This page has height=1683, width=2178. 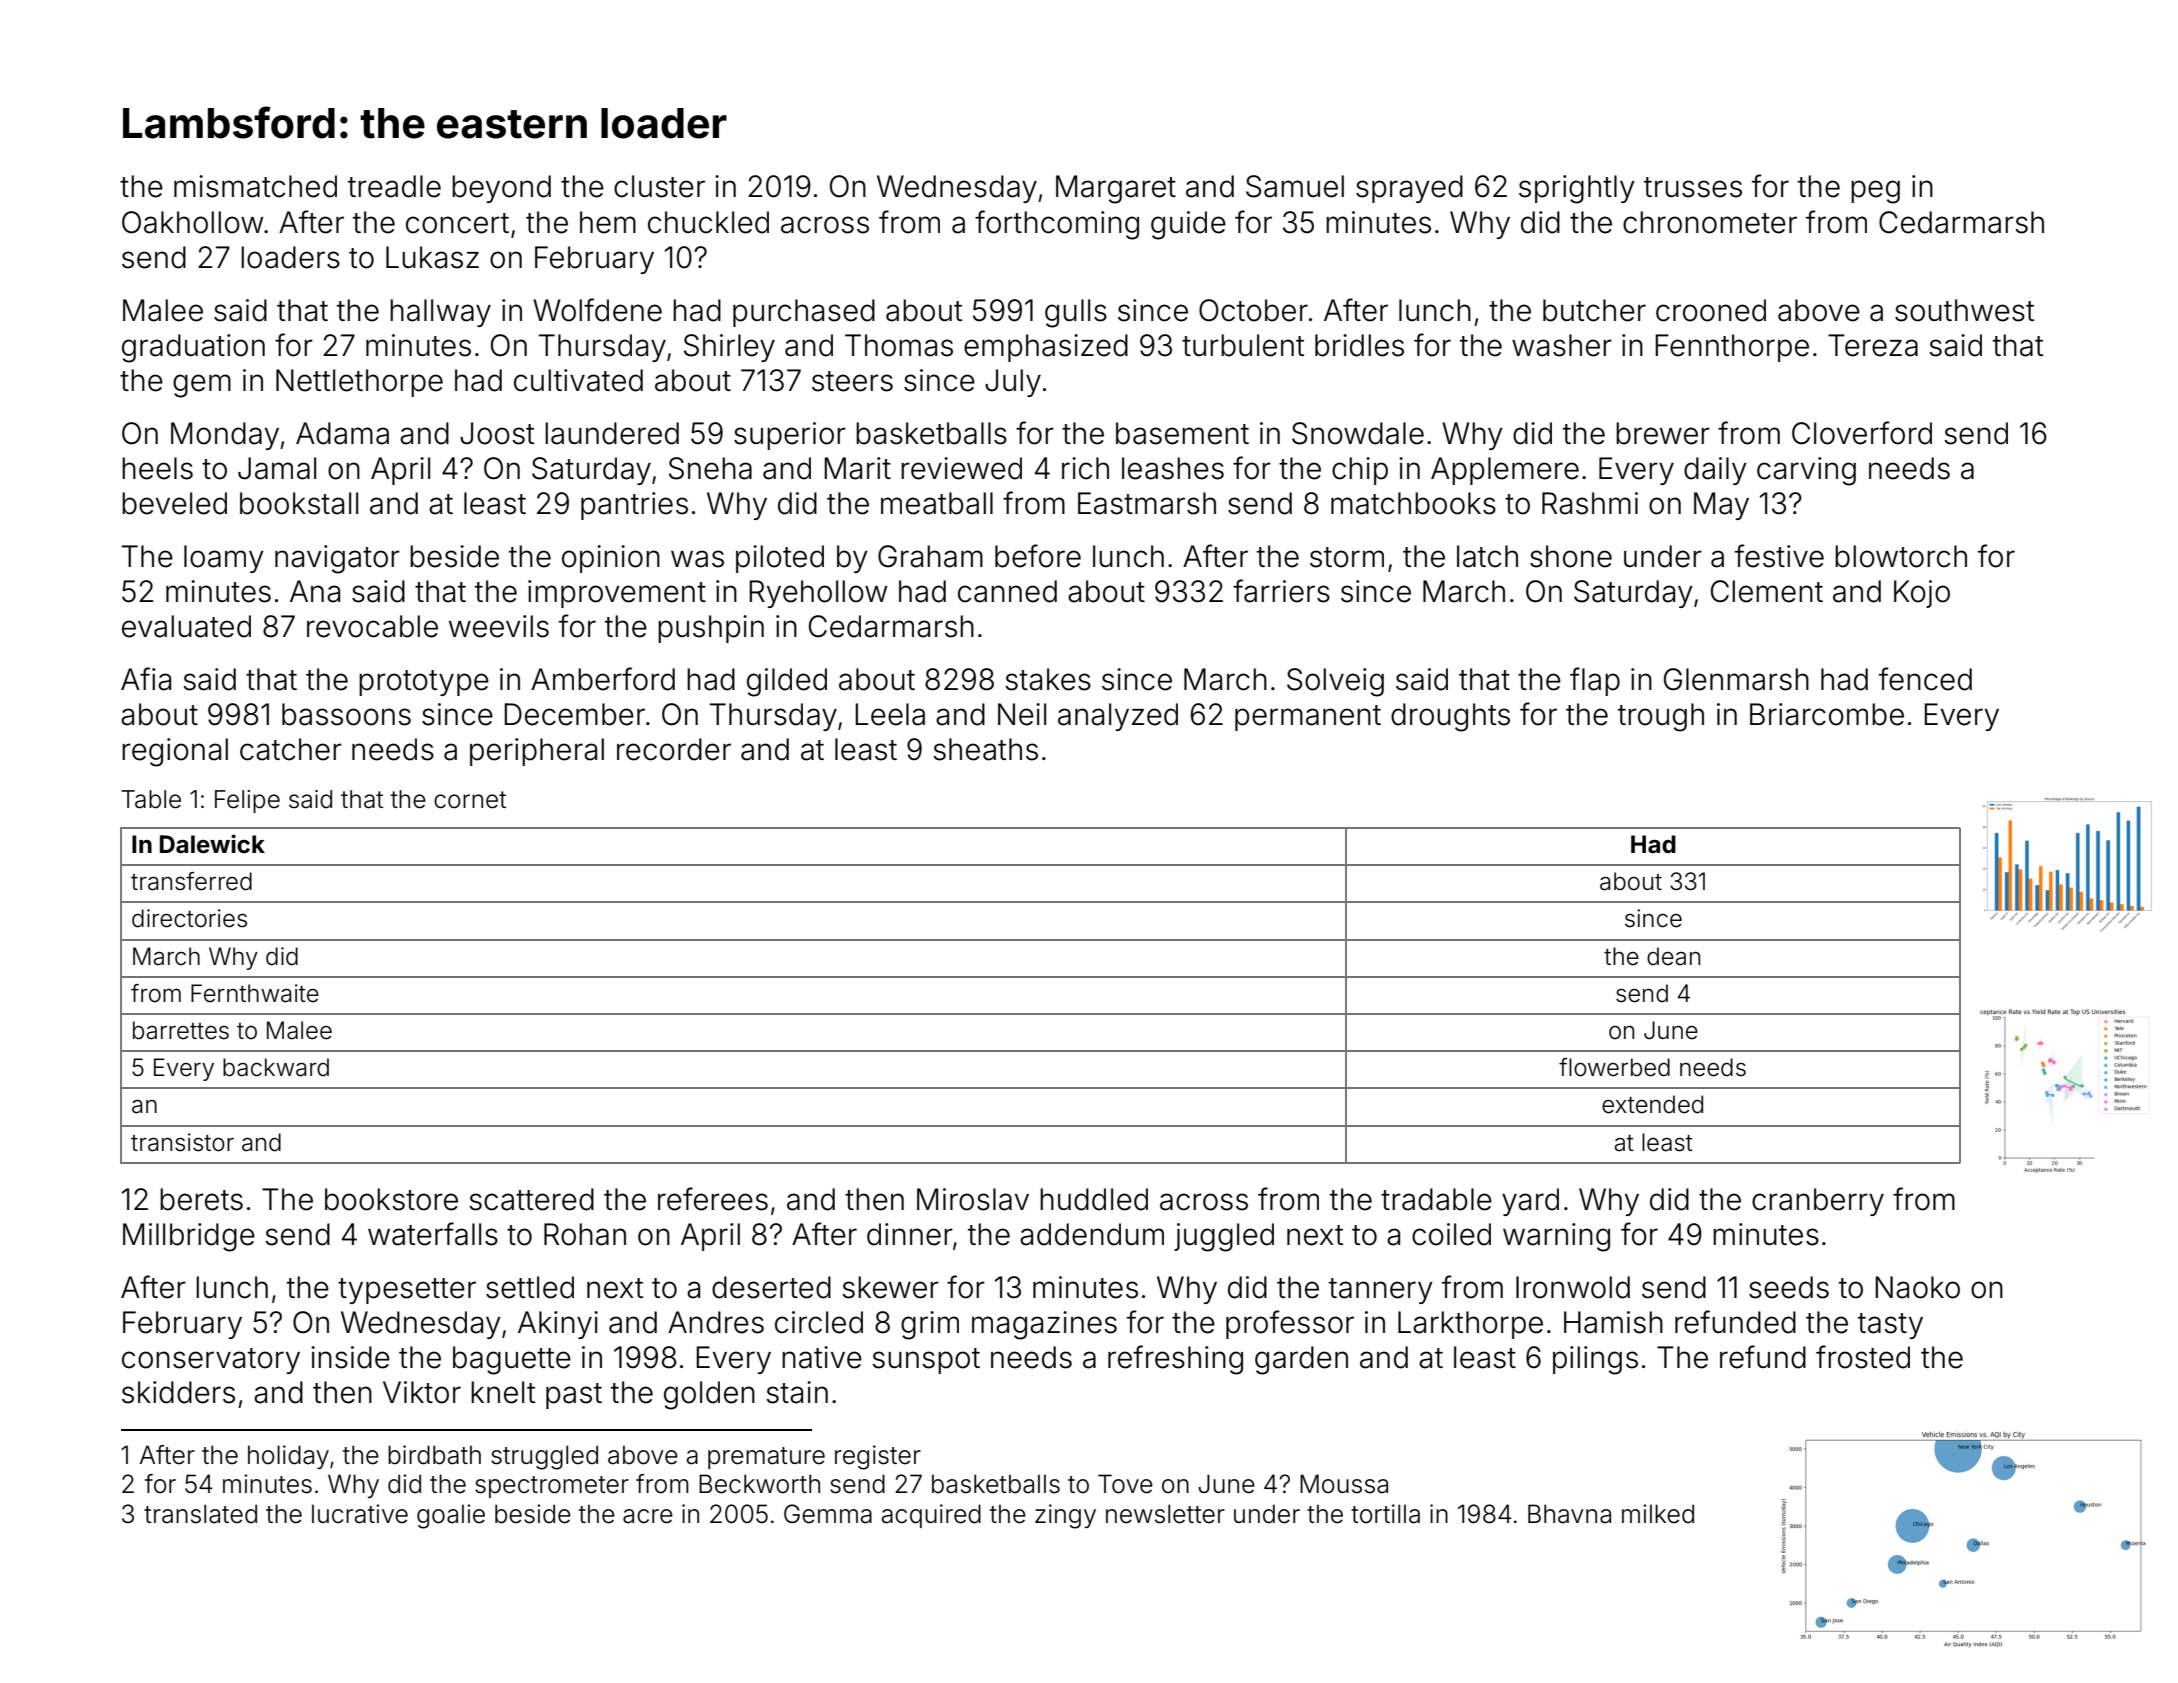 I want to click on magazines, so click(x=1044, y=1325).
